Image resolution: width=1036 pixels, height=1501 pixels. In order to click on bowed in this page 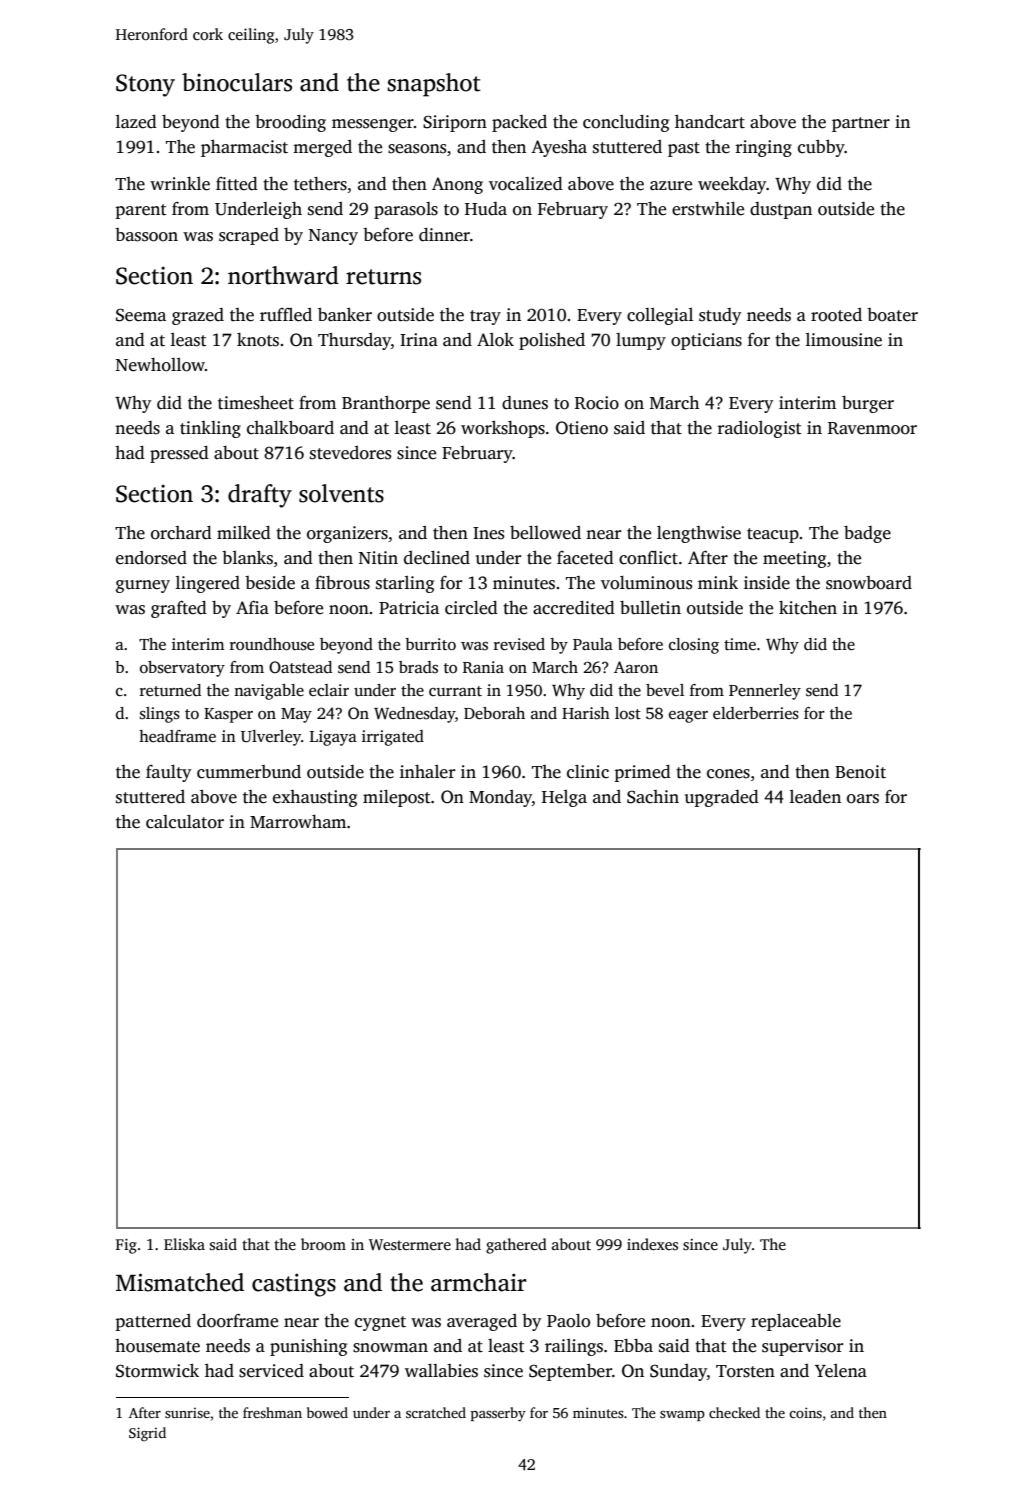, I will do `click(327, 1412)`.
